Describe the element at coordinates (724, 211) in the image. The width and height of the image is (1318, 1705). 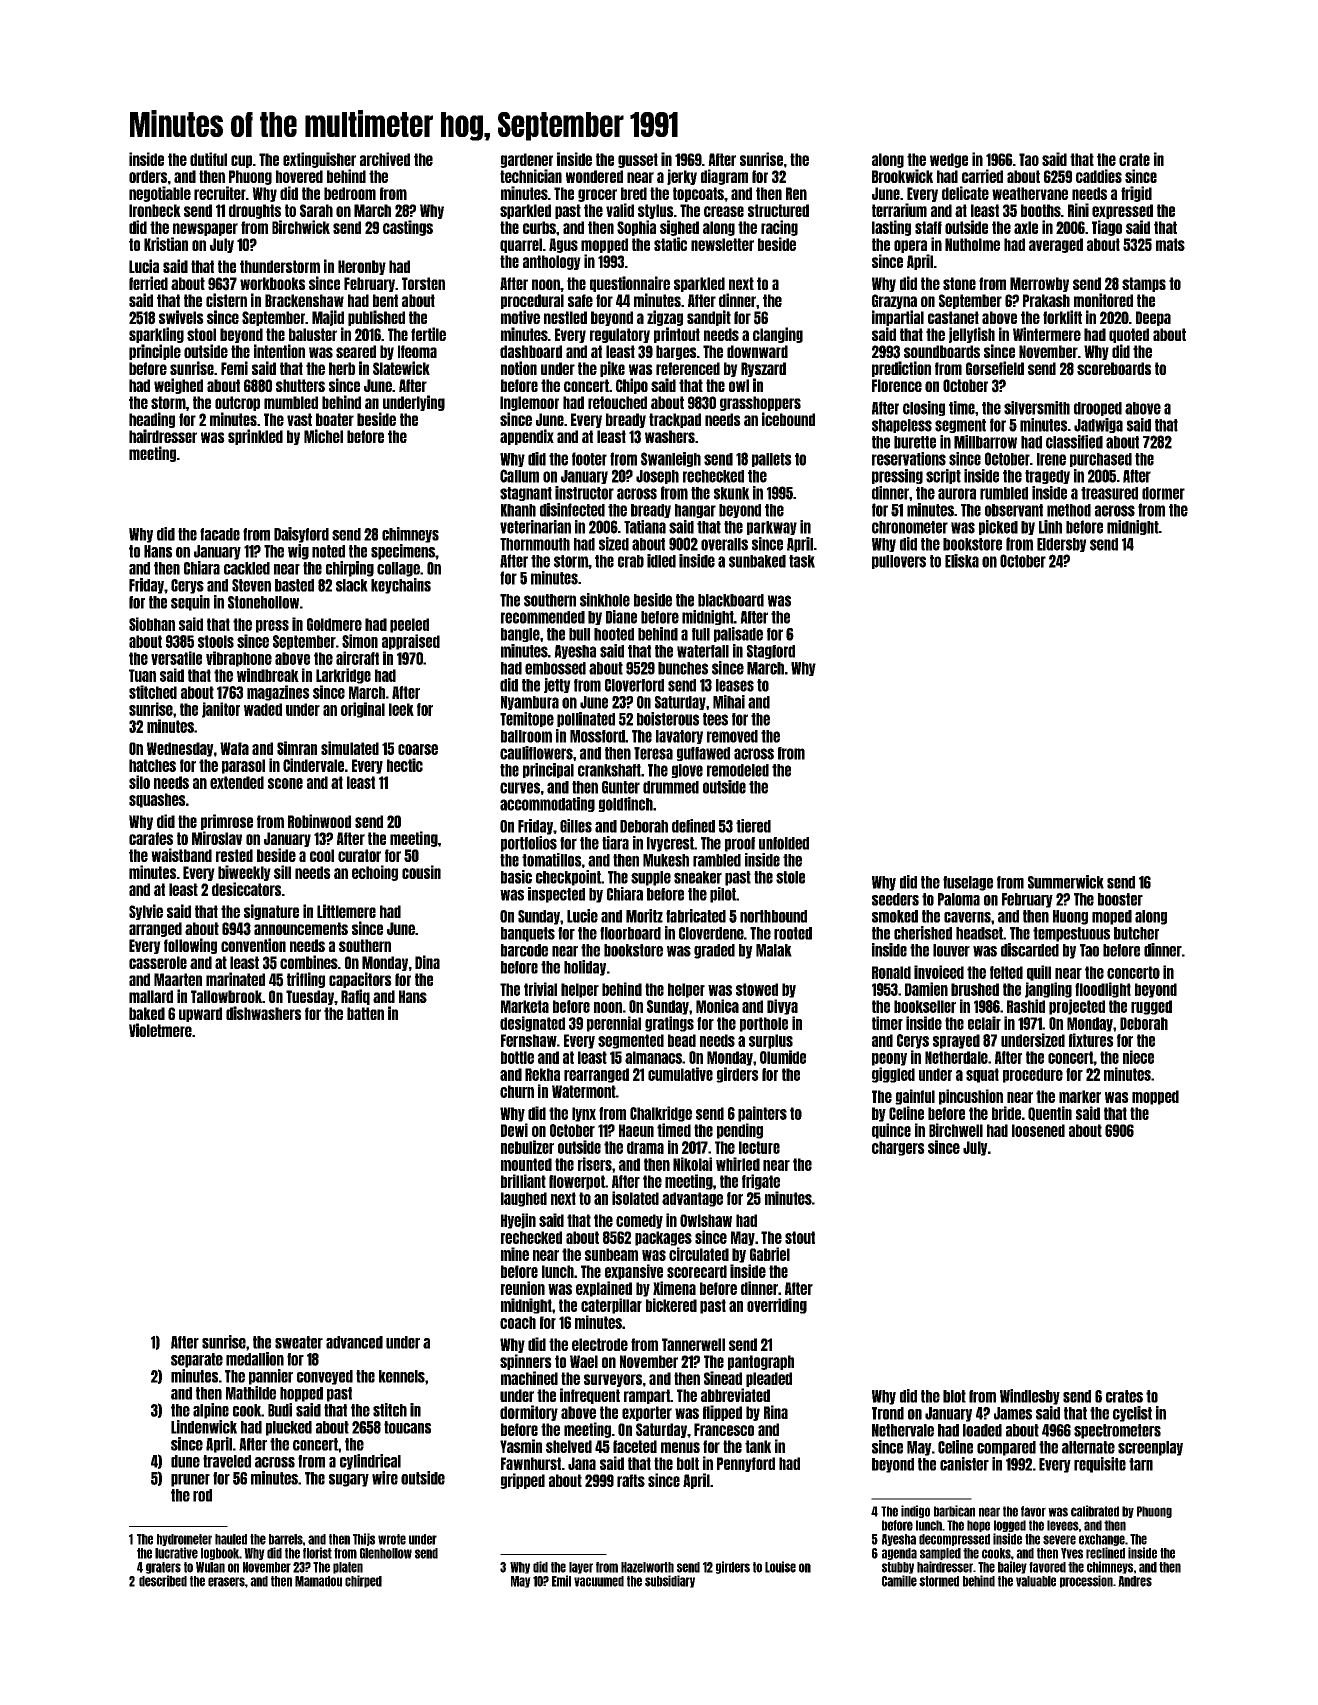
I see `crease` at that location.
